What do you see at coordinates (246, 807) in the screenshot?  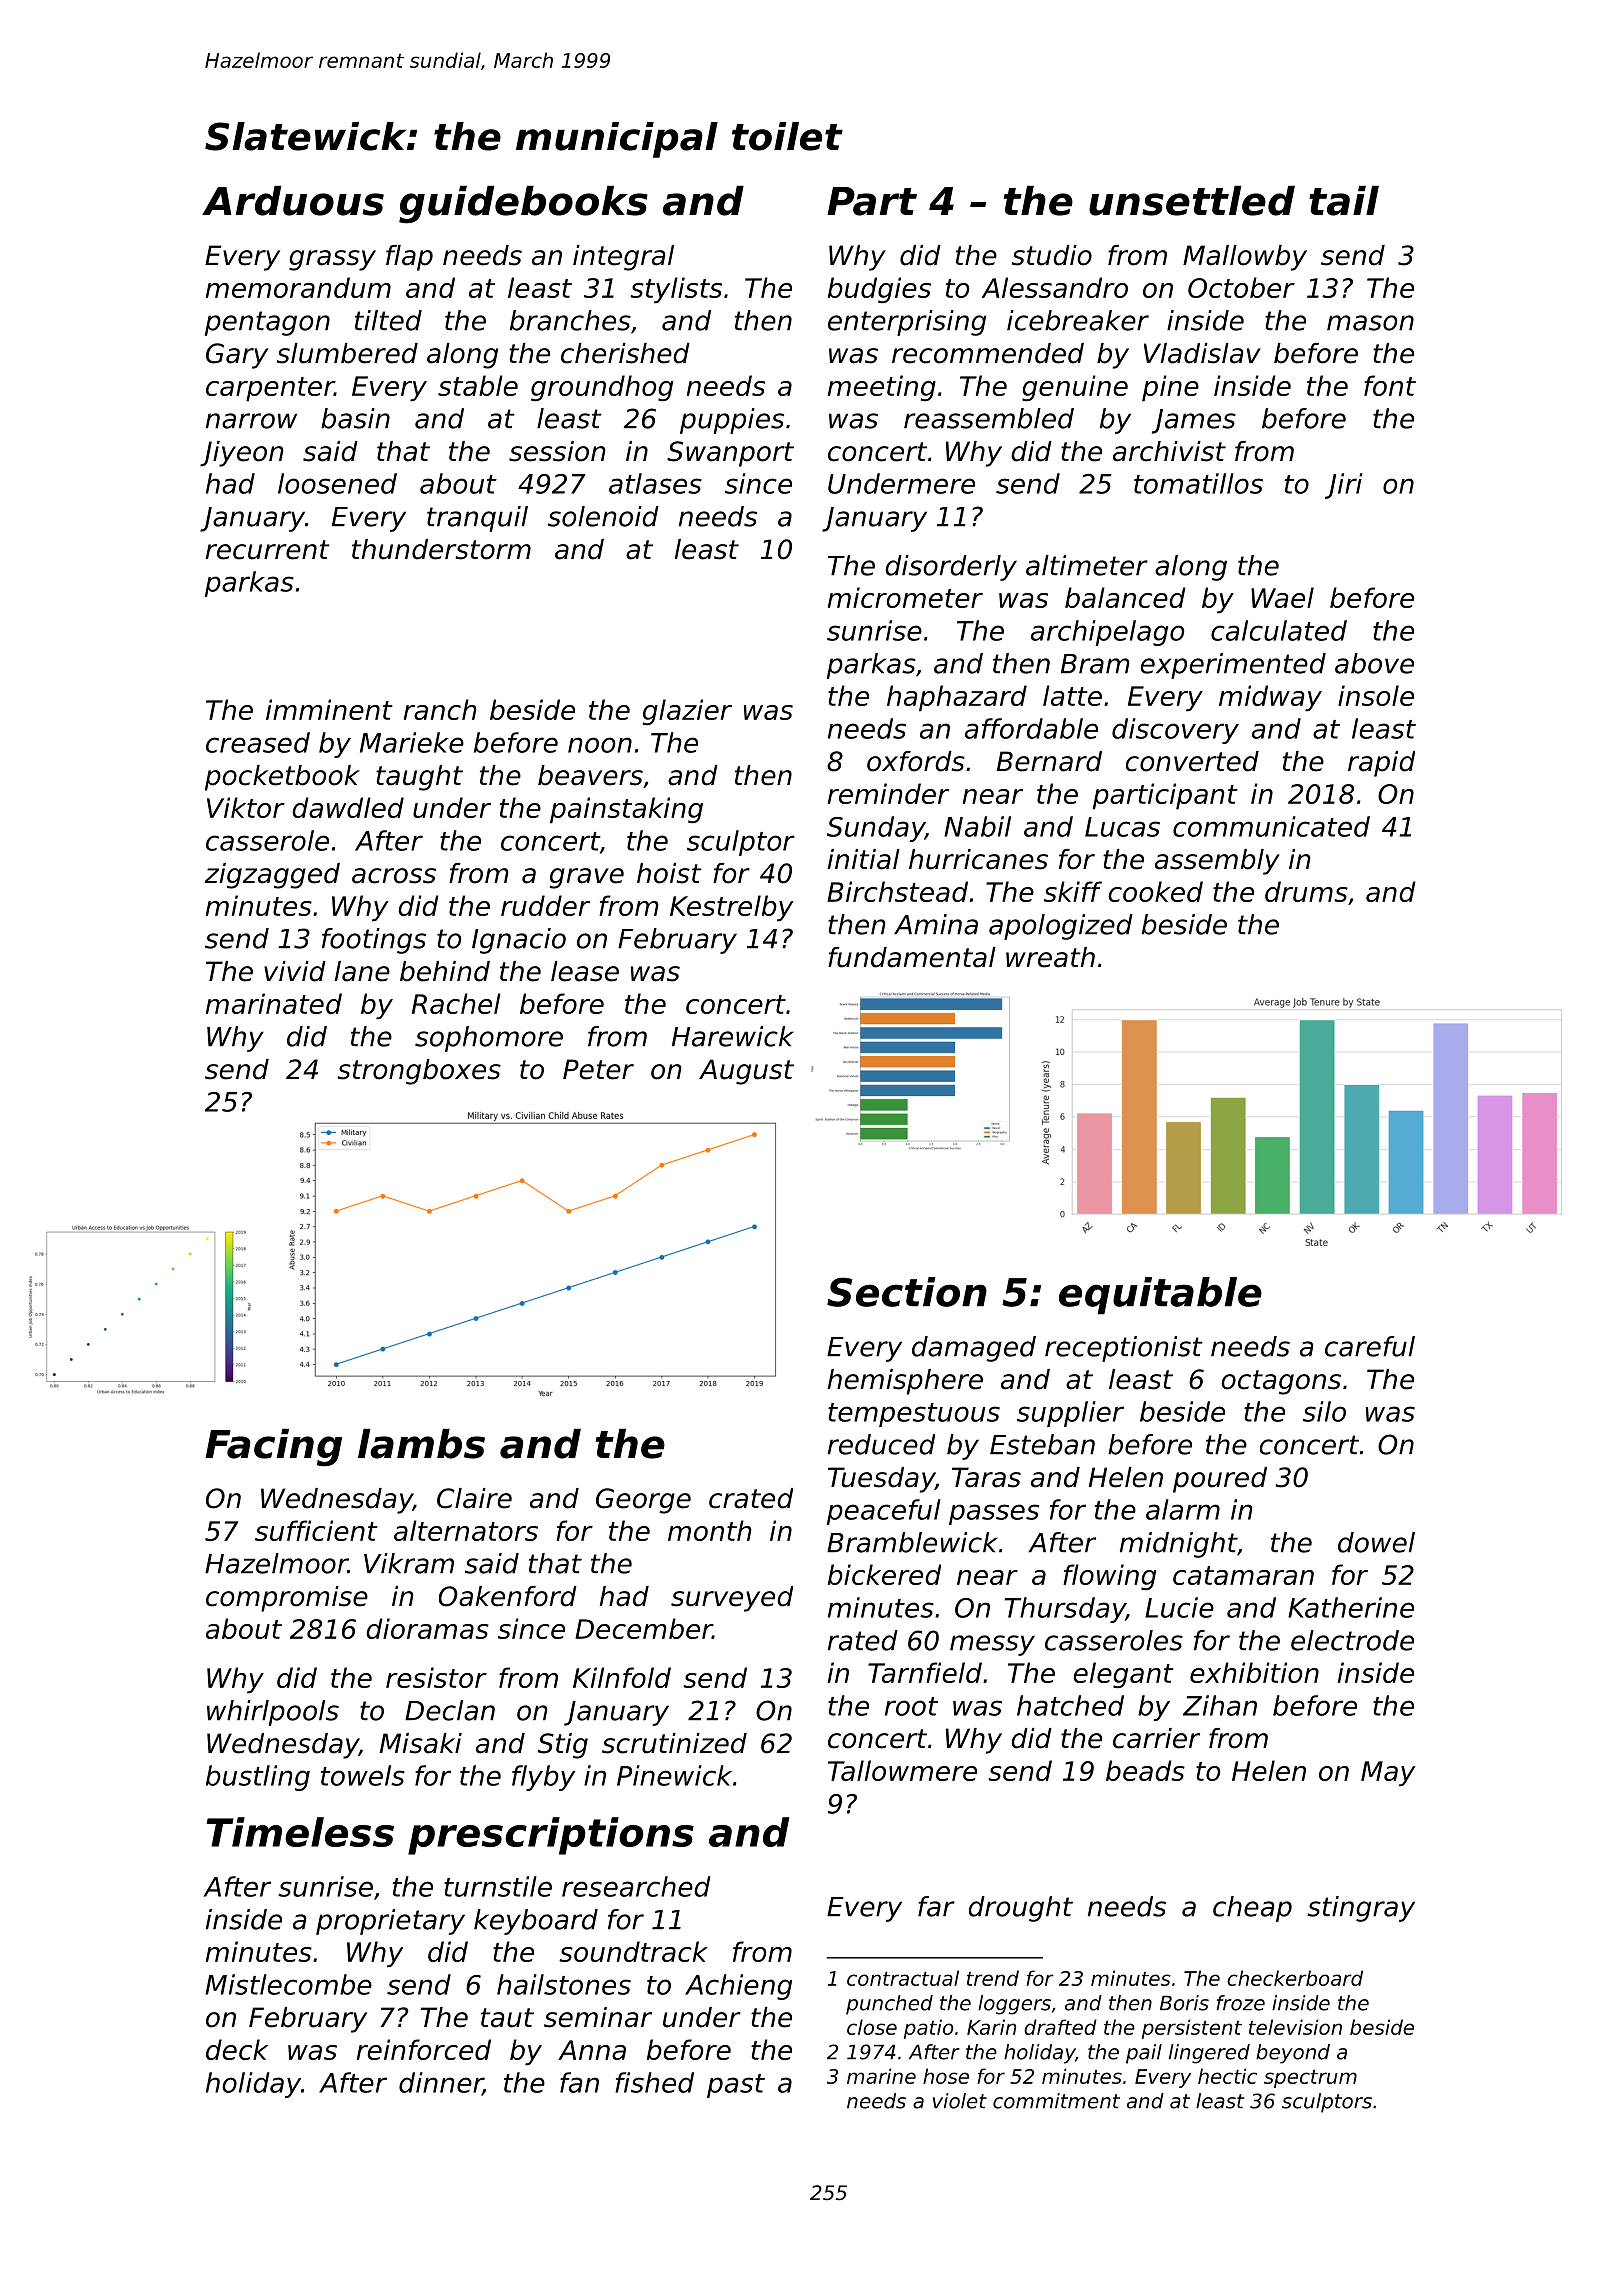 I see `Viktor` at bounding box center [246, 807].
